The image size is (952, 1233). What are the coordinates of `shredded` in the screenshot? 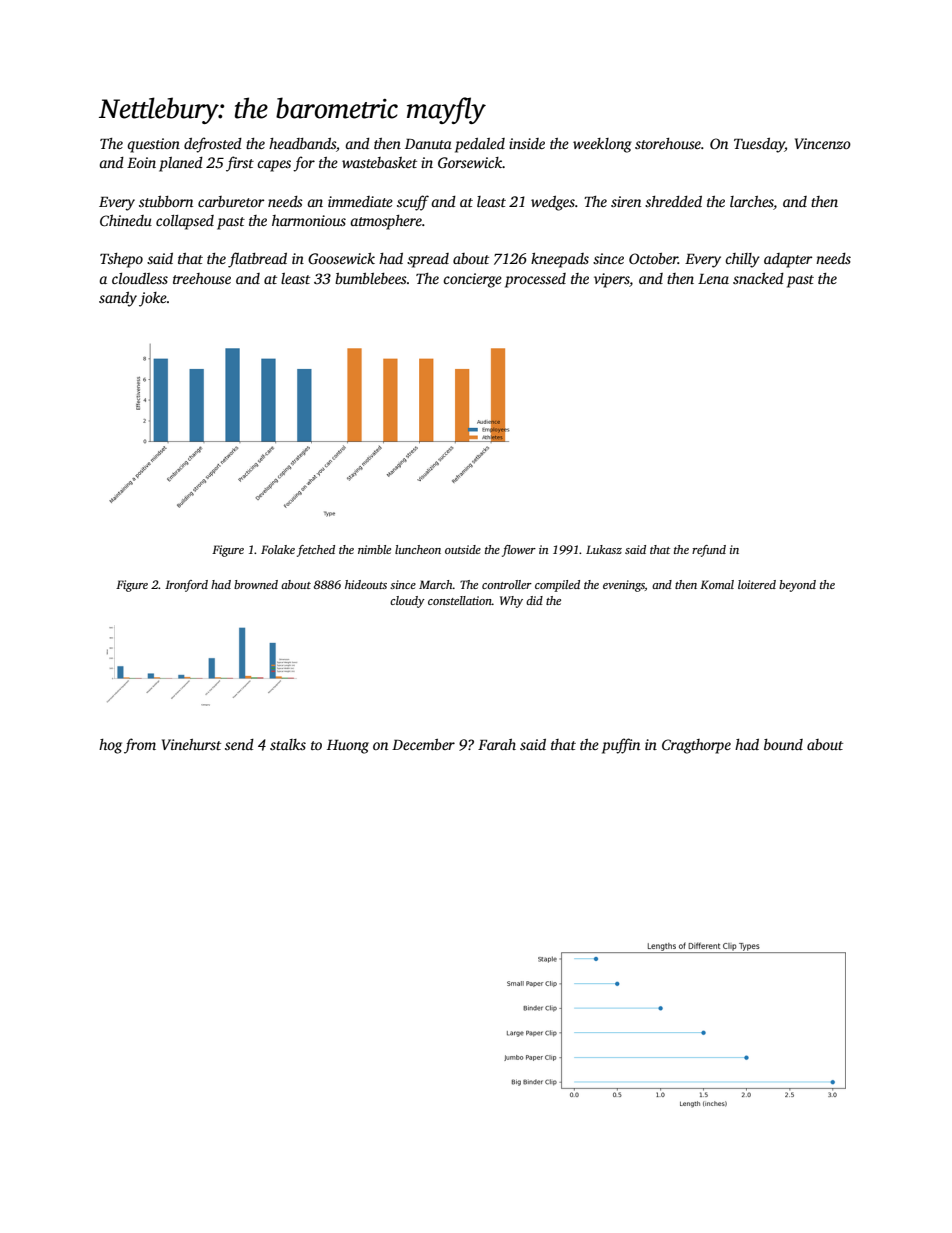 It's located at (673, 201).
